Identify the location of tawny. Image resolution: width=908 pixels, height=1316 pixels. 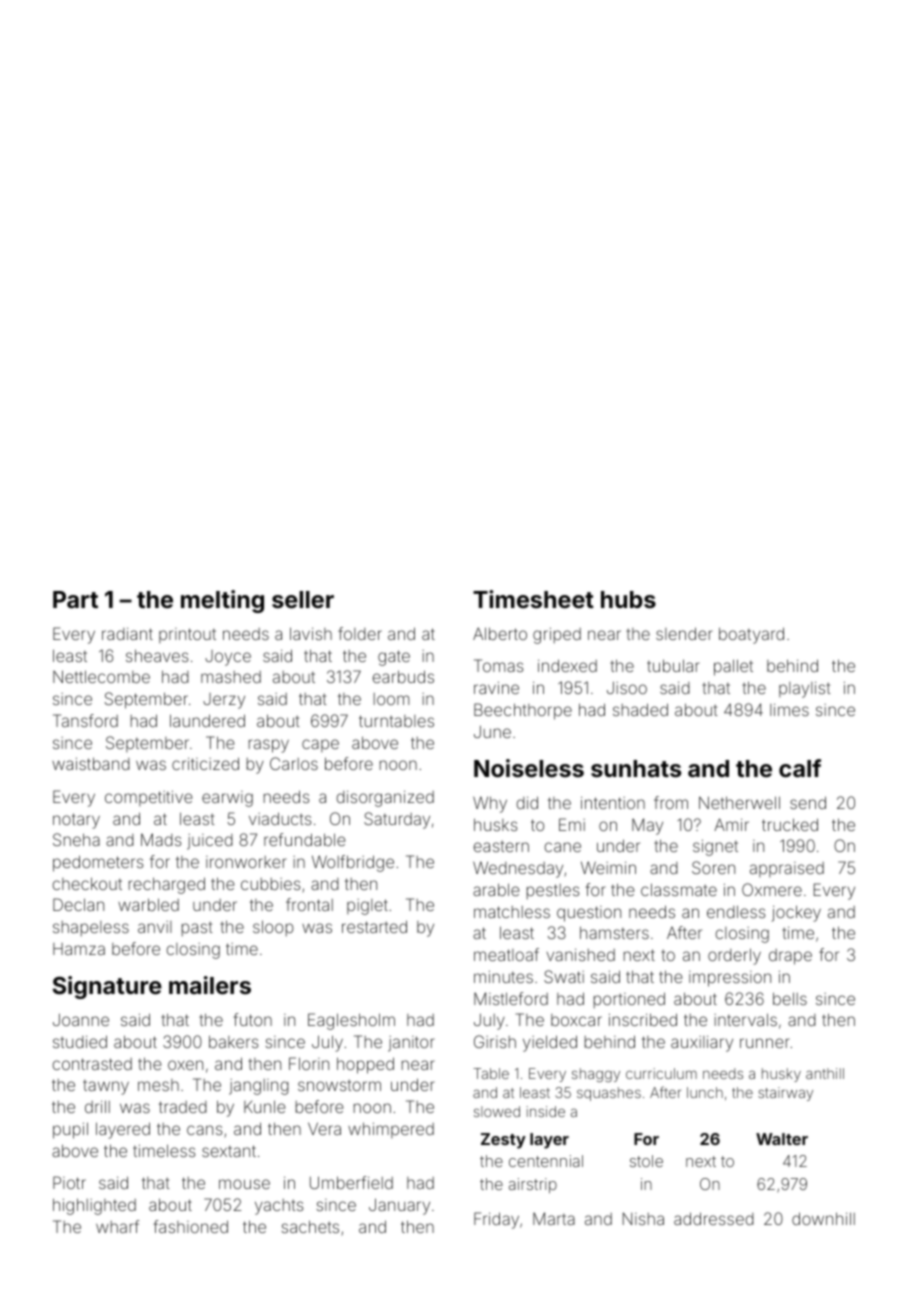
(106, 1087).
